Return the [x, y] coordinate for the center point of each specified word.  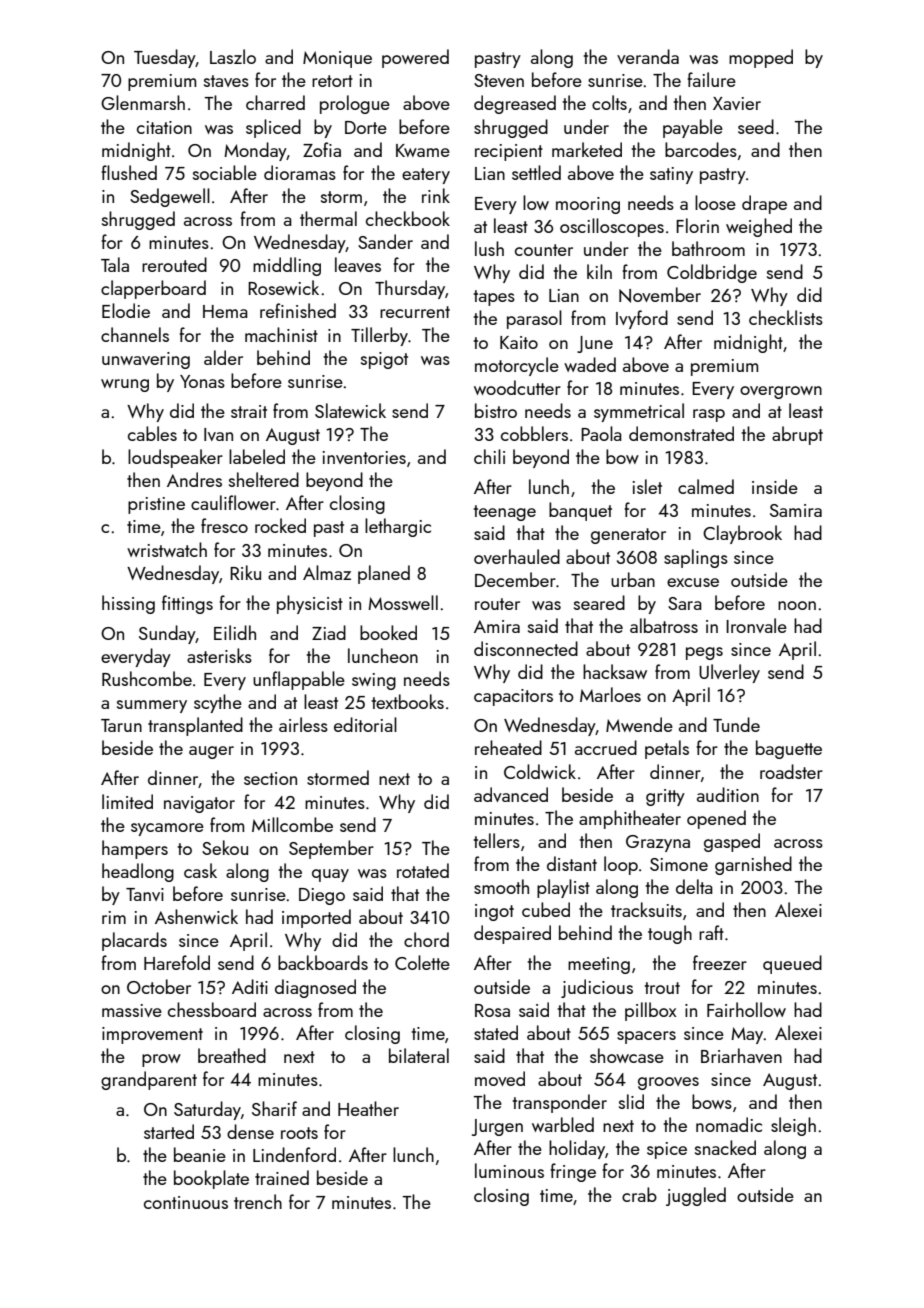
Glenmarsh [143, 102]
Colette [422, 962]
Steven [499, 80]
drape [764, 204]
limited [127, 801]
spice [667, 1150]
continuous [186, 1202]
